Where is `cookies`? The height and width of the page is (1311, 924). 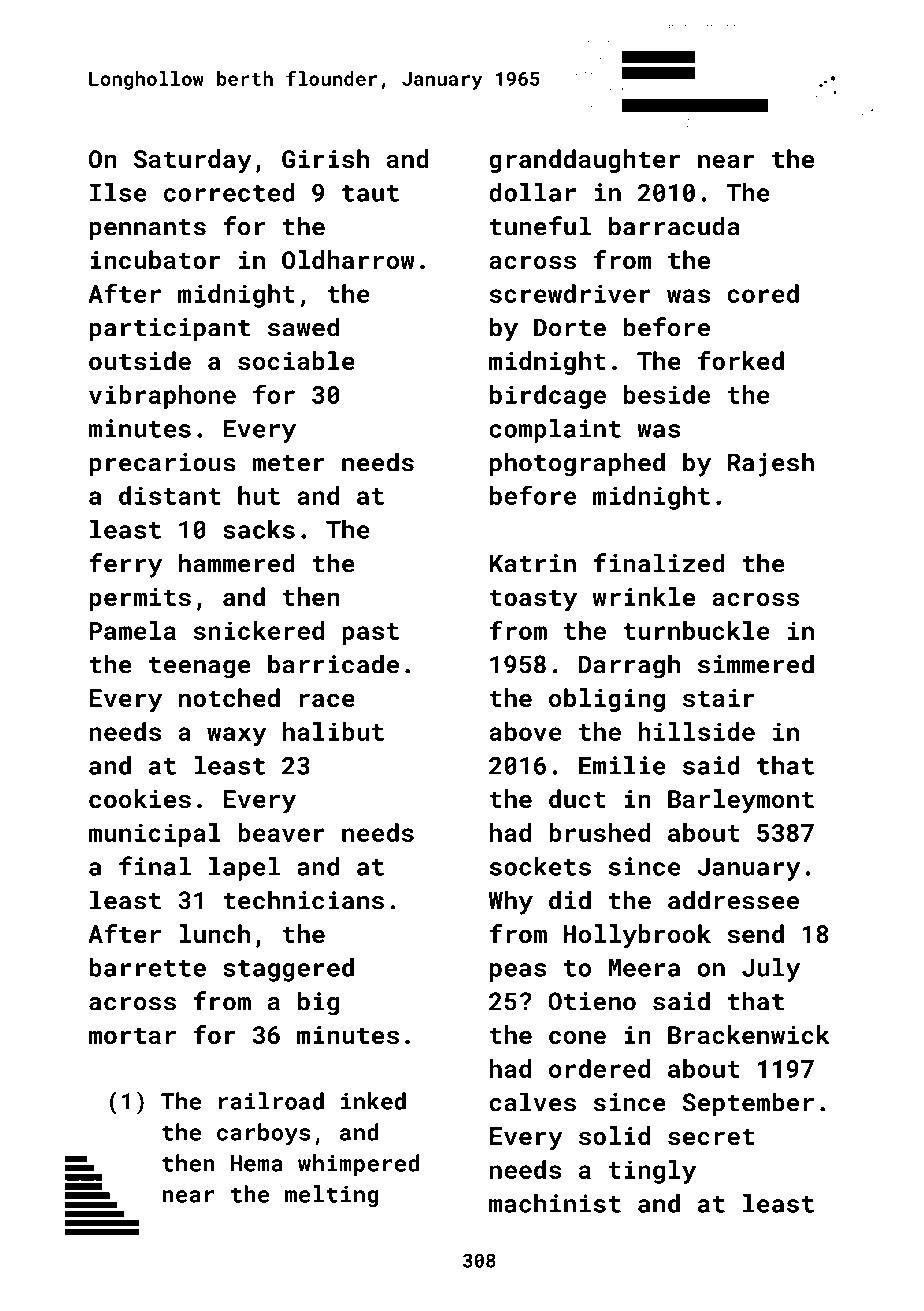 cookies is located at coordinates (140, 798).
